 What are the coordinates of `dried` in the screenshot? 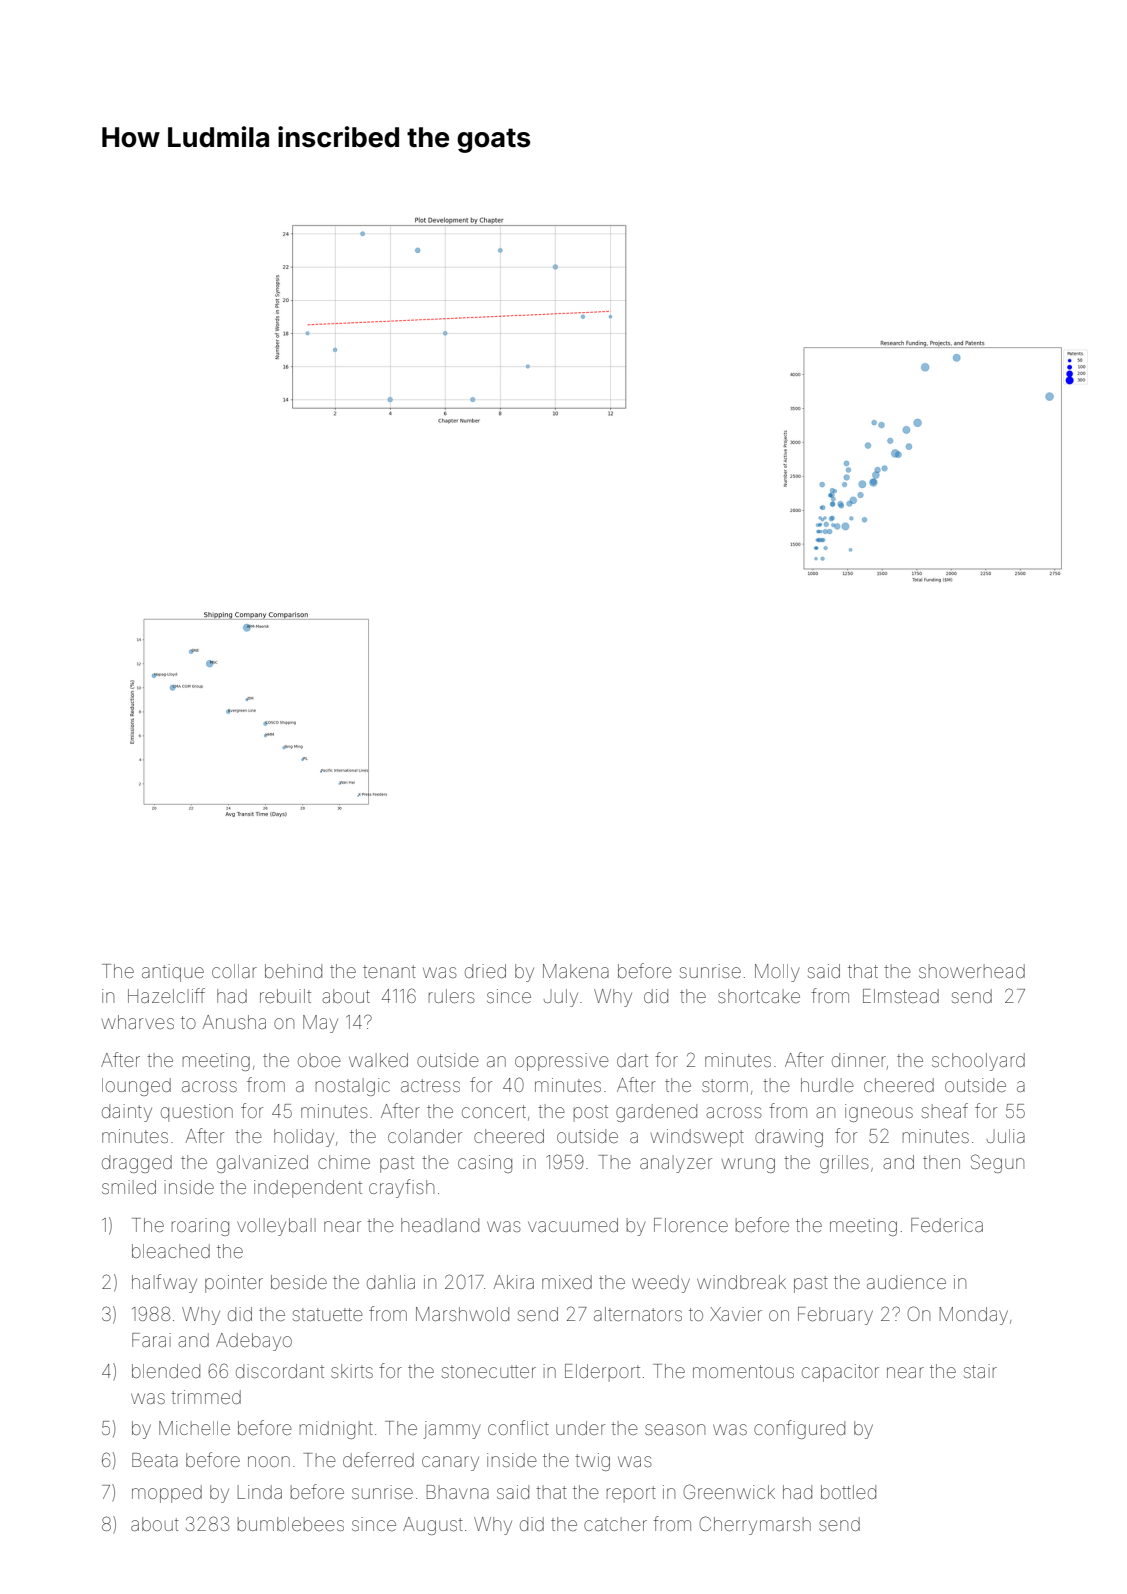 It's located at (485, 971).
